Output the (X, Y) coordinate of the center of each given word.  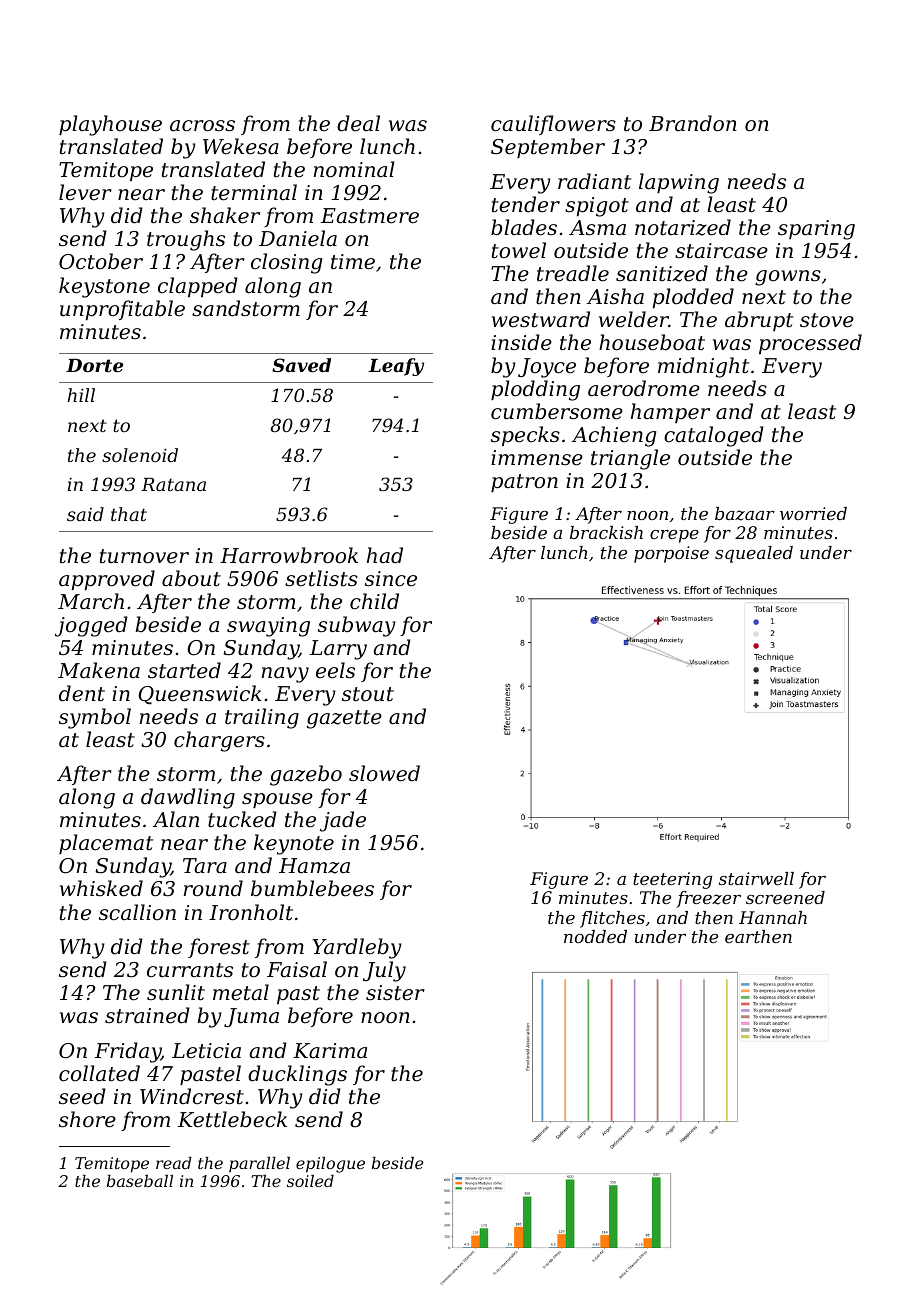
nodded (595, 936)
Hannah (773, 917)
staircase (721, 251)
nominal (354, 169)
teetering (672, 880)
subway (357, 626)
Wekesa (241, 146)
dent (82, 693)
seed (82, 1096)
